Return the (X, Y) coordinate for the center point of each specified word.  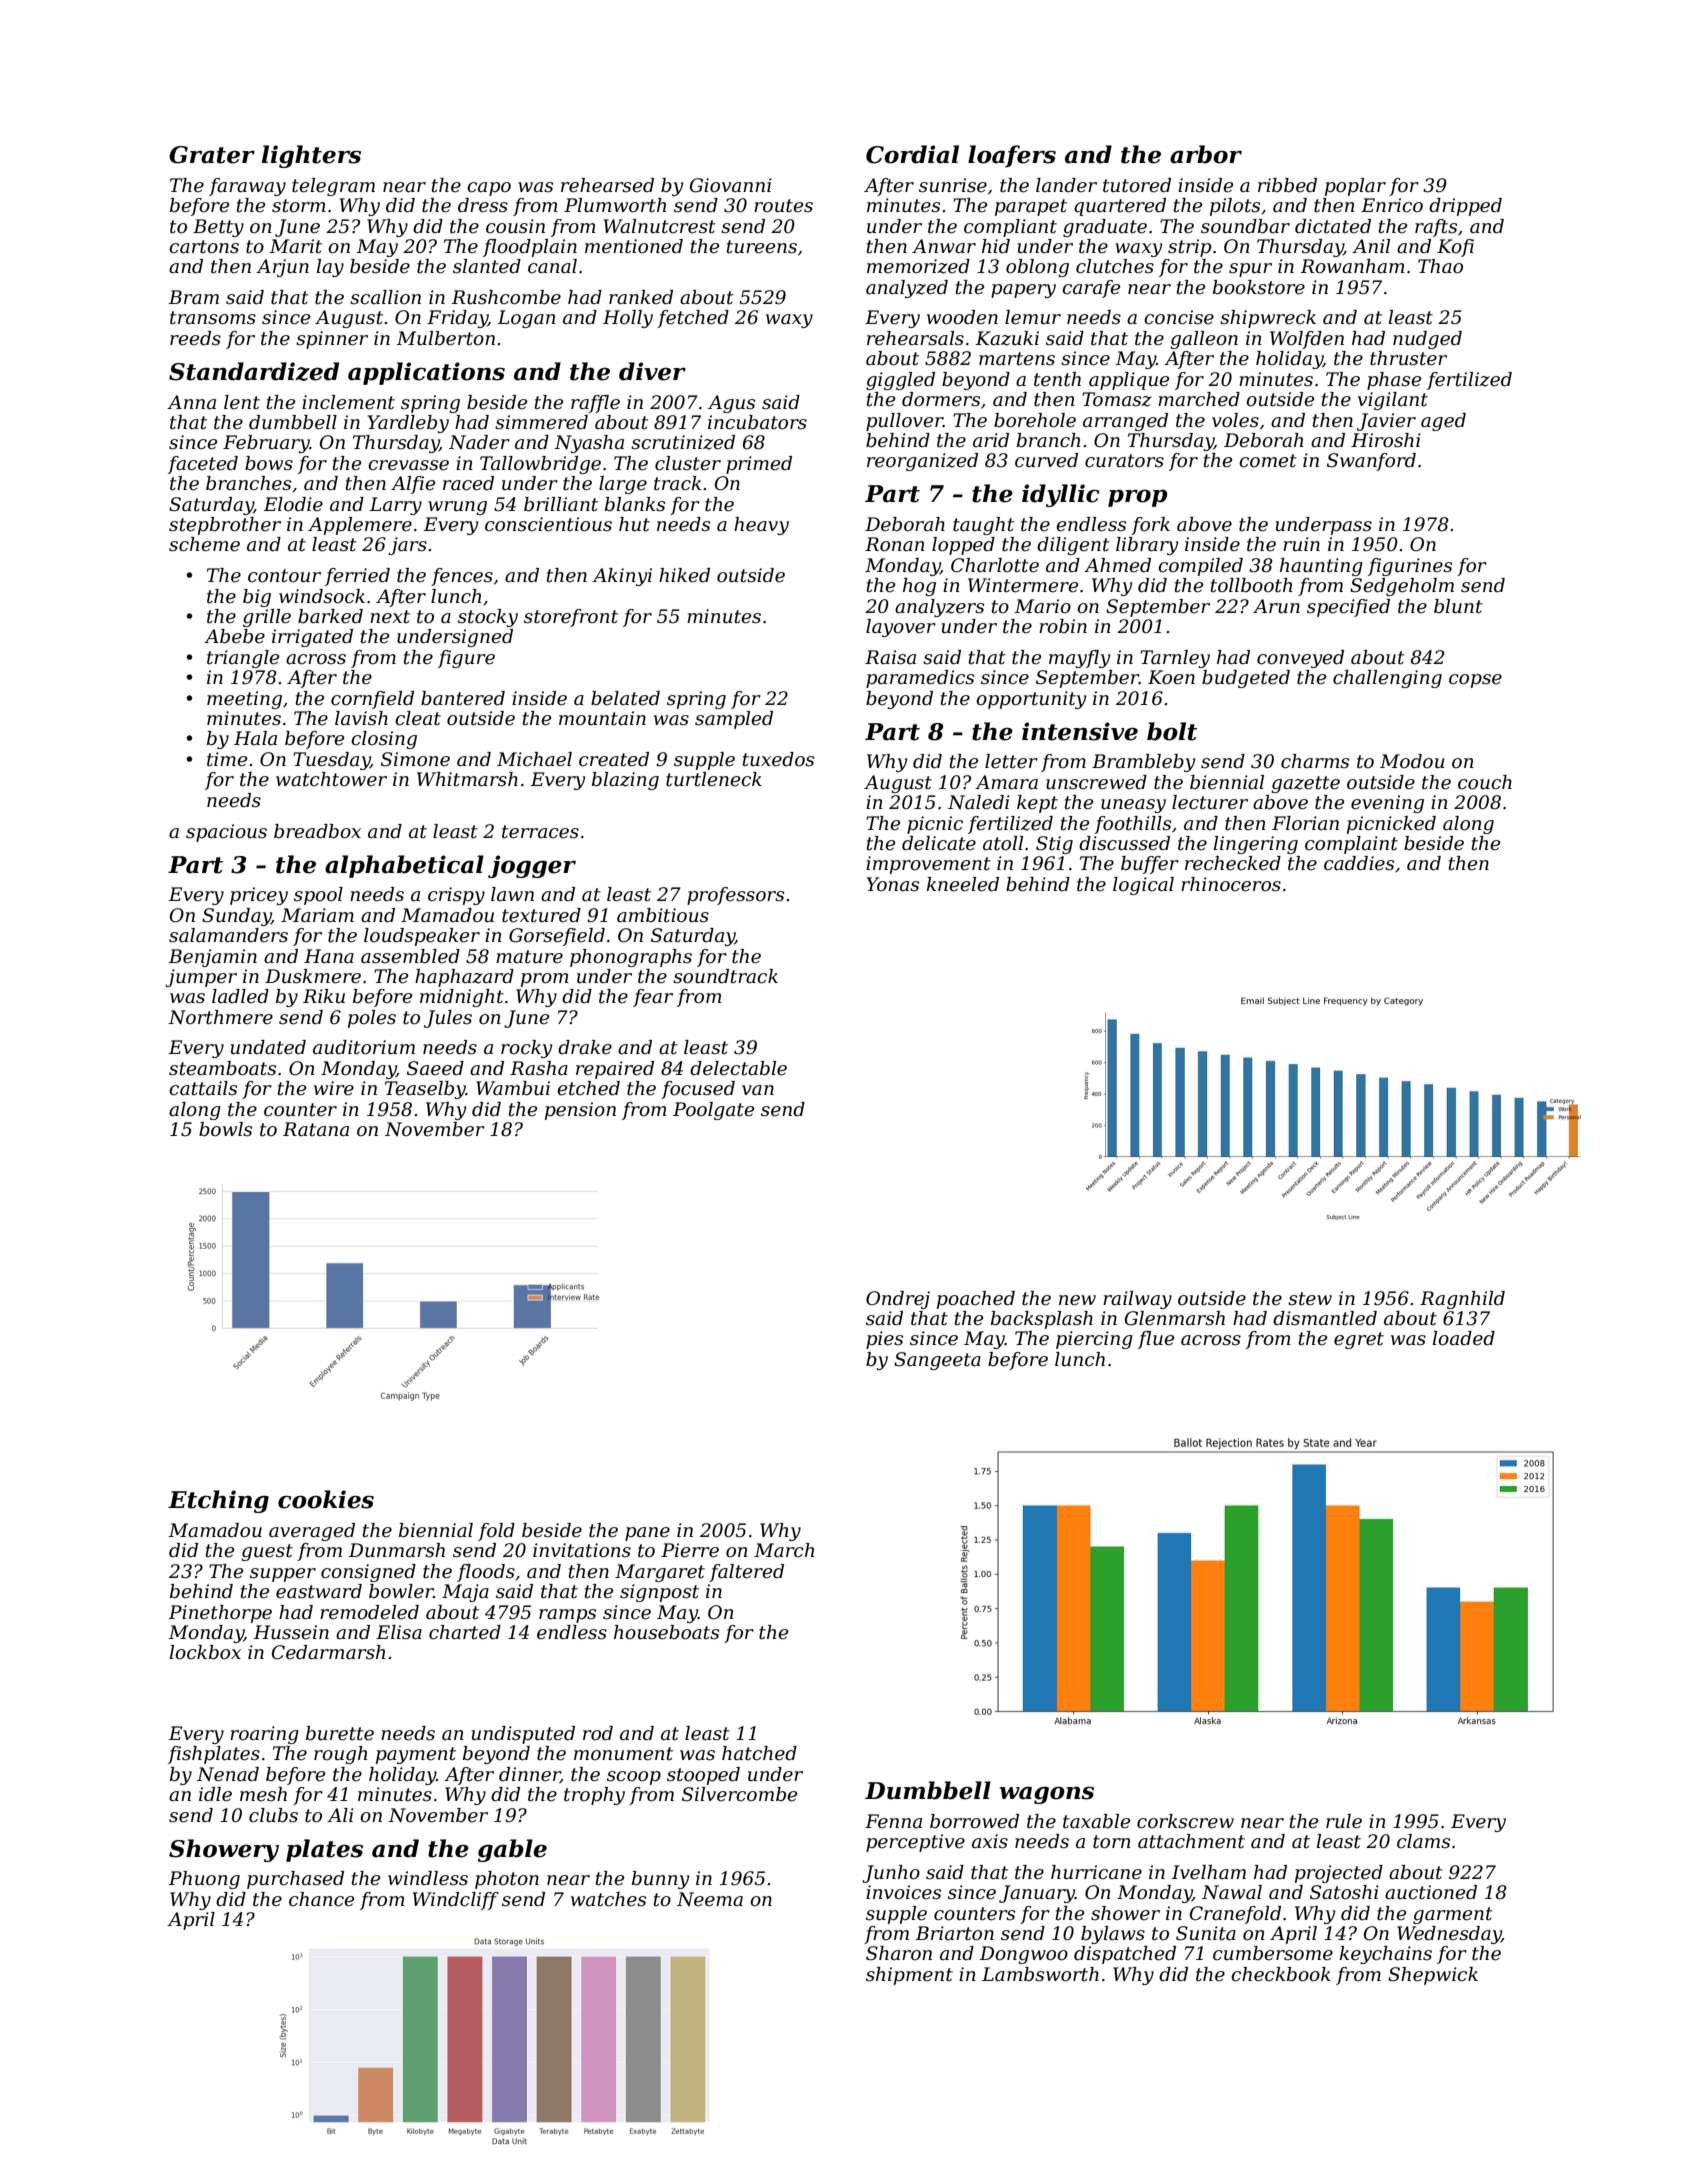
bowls (225, 1129)
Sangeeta (937, 1361)
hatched (759, 1753)
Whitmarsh (467, 779)
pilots (1235, 207)
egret (1359, 1340)
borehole (1035, 420)
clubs (273, 1815)
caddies (1359, 863)
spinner (332, 340)
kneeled (963, 884)
